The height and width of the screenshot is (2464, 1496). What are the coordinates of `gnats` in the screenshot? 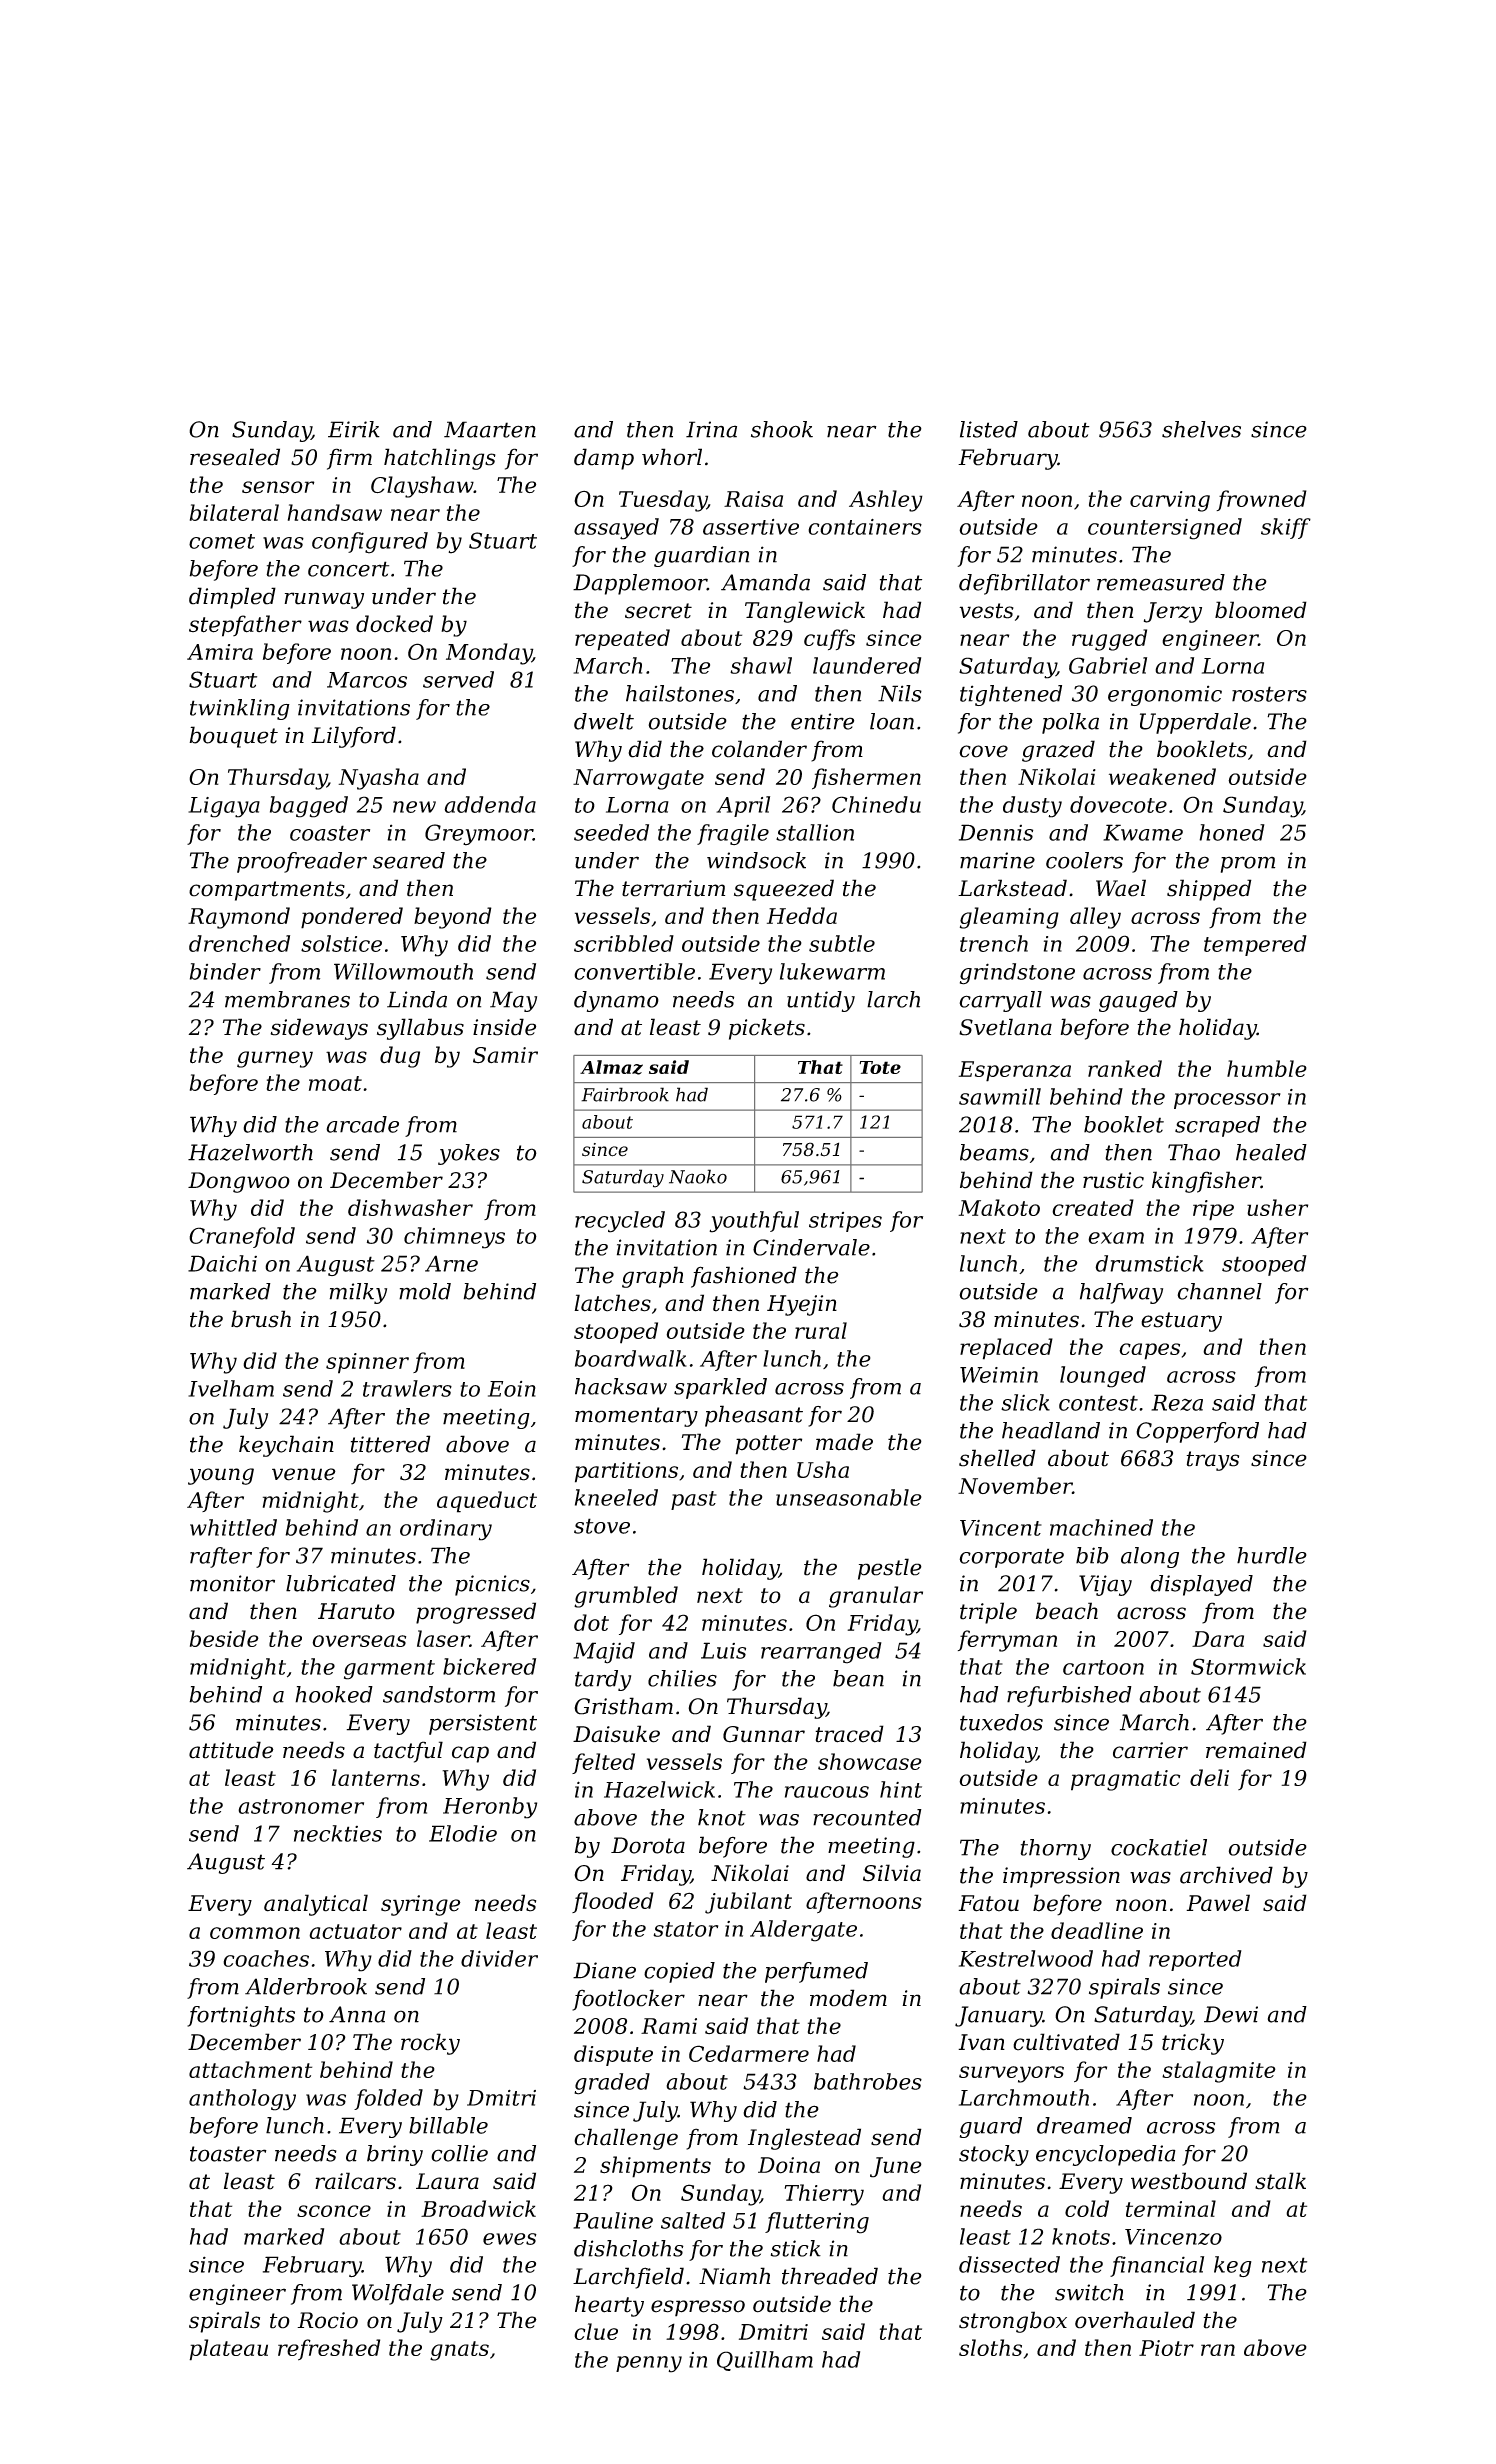 It's located at (459, 2351).
